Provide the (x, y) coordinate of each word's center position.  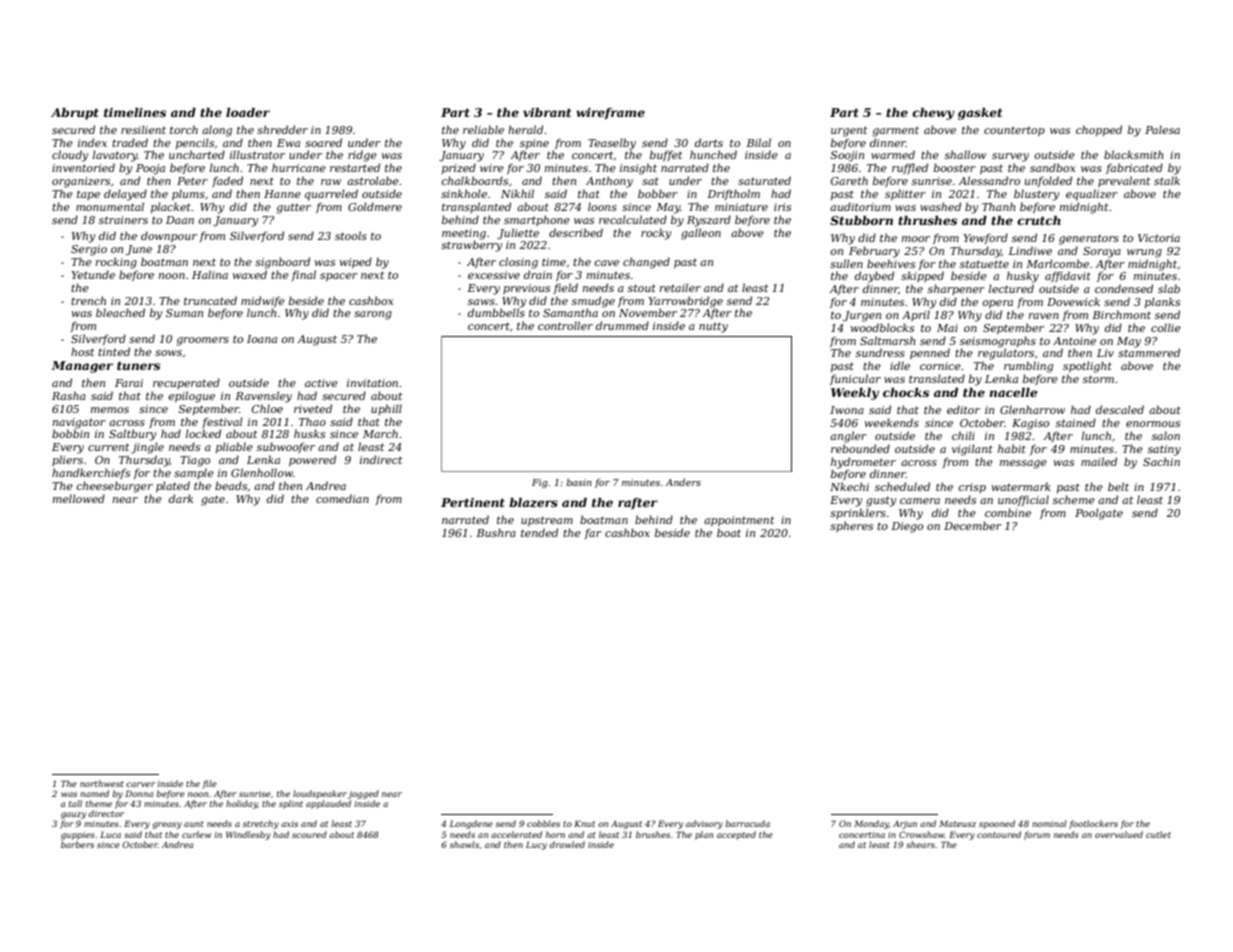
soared (323, 142)
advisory (704, 824)
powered (312, 460)
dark (181, 498)
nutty (713, 327)
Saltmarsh (887, 340)
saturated (764, 180)
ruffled (910, 168)
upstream (547, 521)
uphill (386, 409)
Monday (871, 824)
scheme (1074, 499)
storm (1098, 379)
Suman (184, 313)
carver (140, 784)
